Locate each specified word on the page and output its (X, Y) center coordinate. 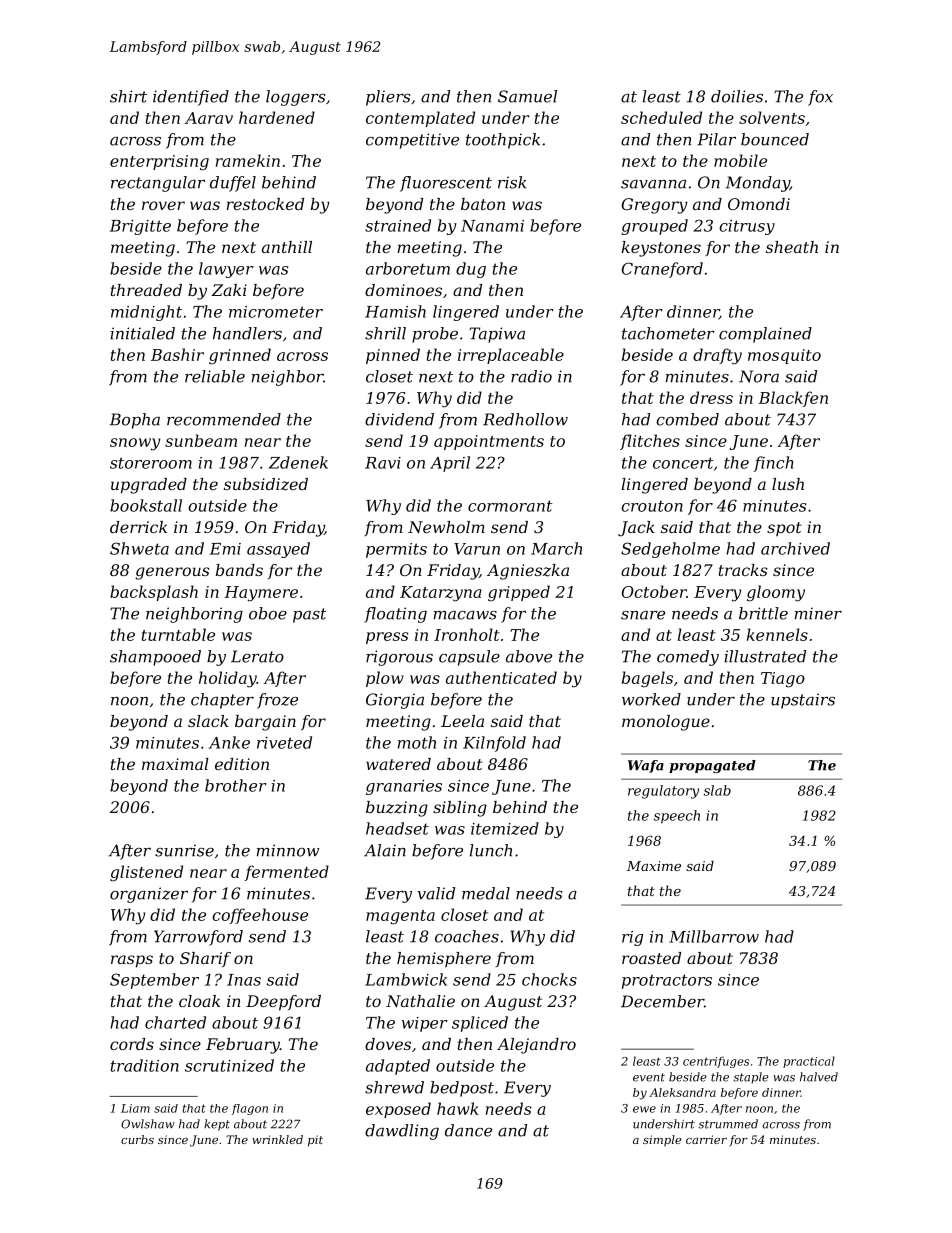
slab (717, 790)
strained (398, 225)
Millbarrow (714, 936)
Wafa (646, 766)
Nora (759, 376)
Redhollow (525, 419)
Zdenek (298, 462)
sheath (792, 247)
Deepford (283, 1003)
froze (277, 701)
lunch (491, 850)
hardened (277, 117)
